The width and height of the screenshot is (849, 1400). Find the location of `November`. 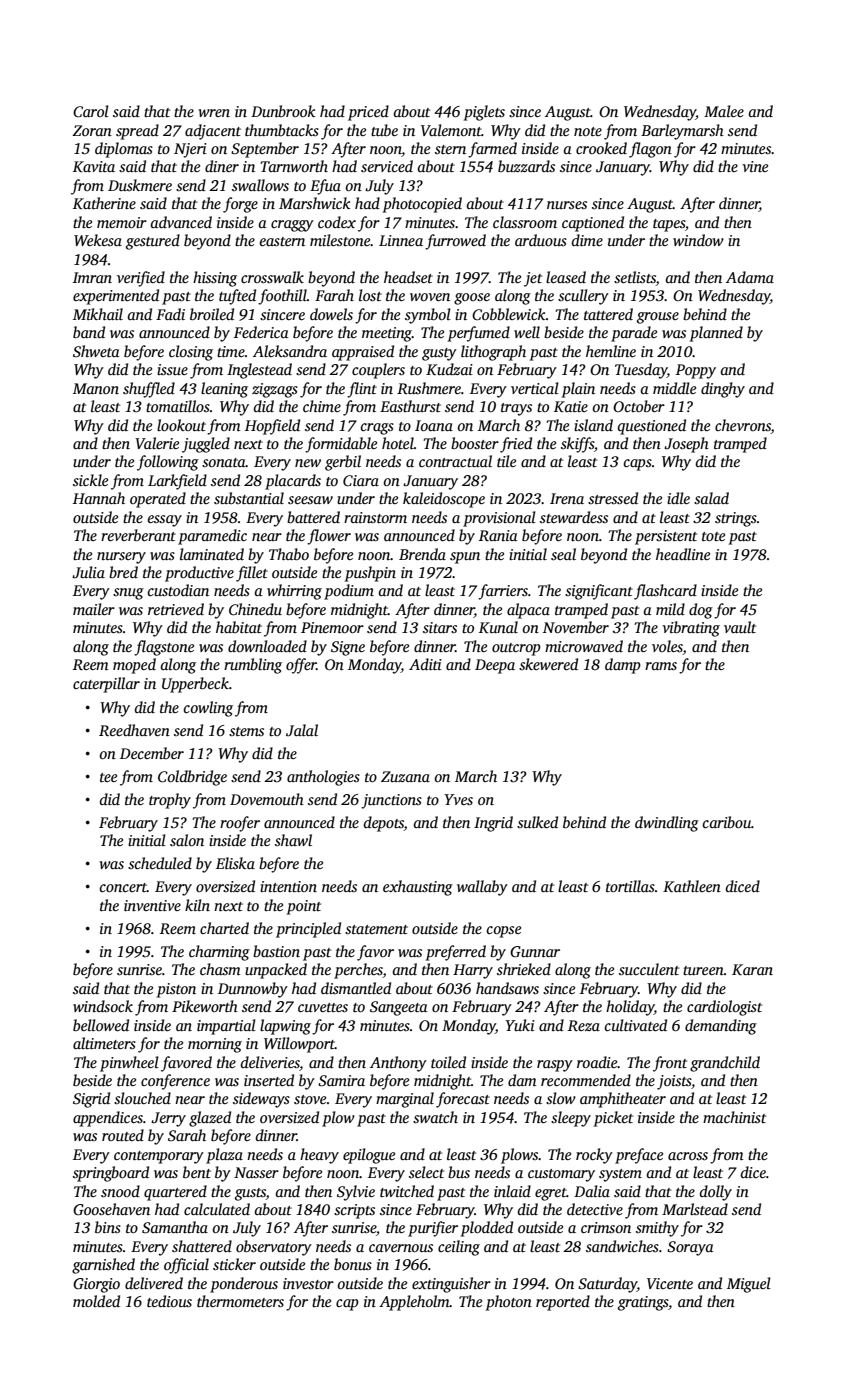

November is located at coordinates (576, 627).
